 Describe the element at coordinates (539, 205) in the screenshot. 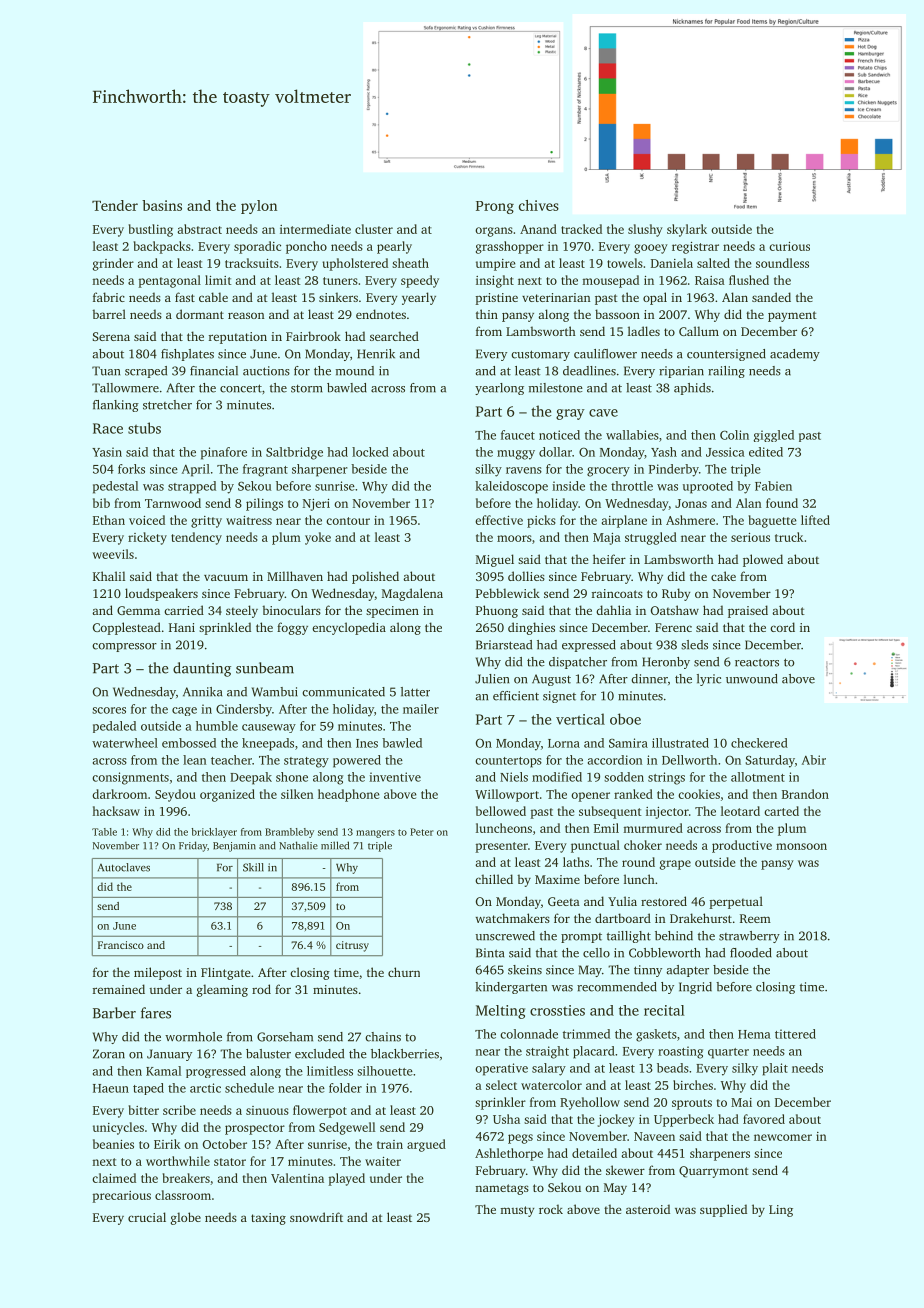

I see `chives` at that location.
